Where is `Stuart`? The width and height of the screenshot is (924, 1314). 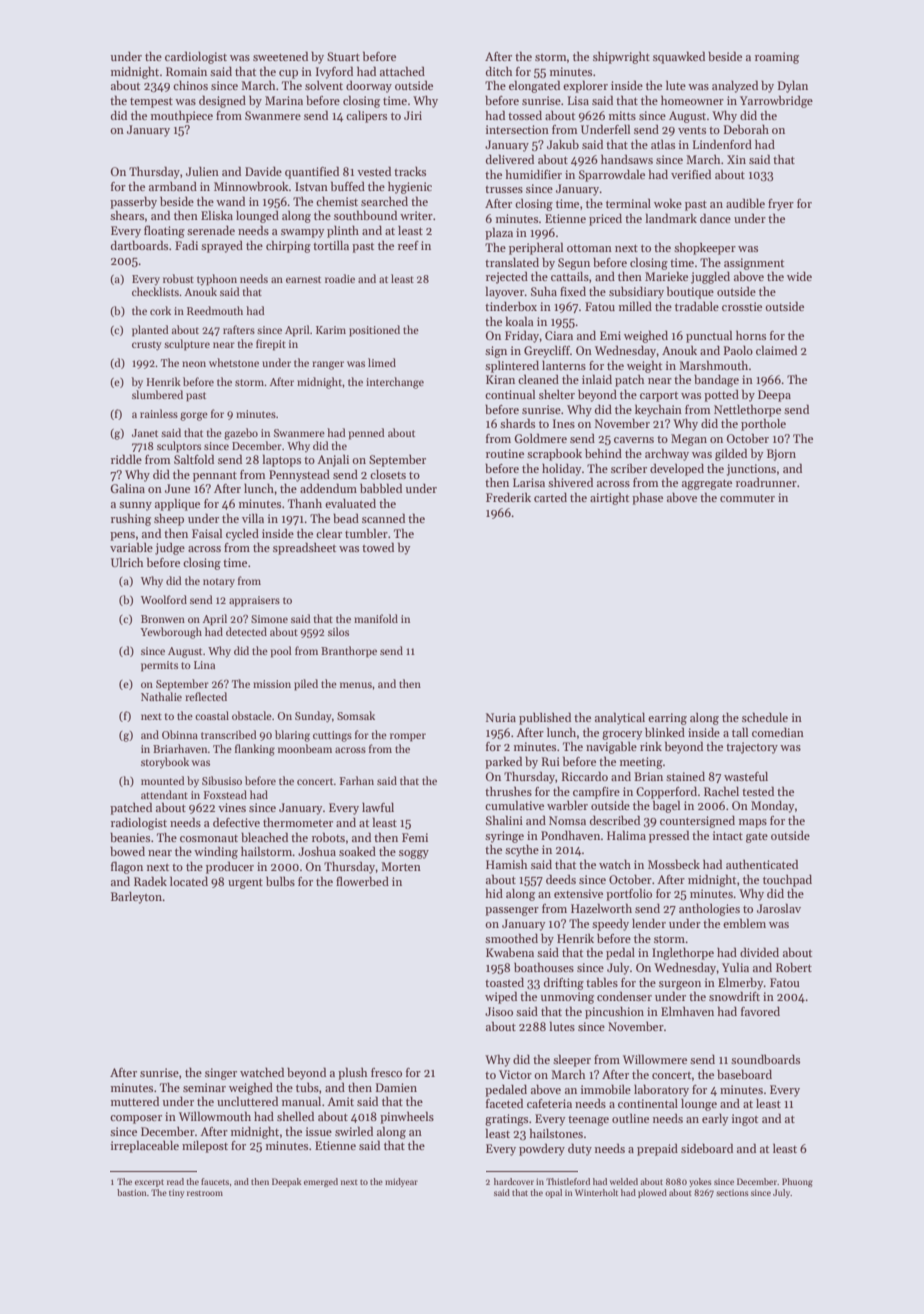
Stuart is located at coordinates (343, 56).
